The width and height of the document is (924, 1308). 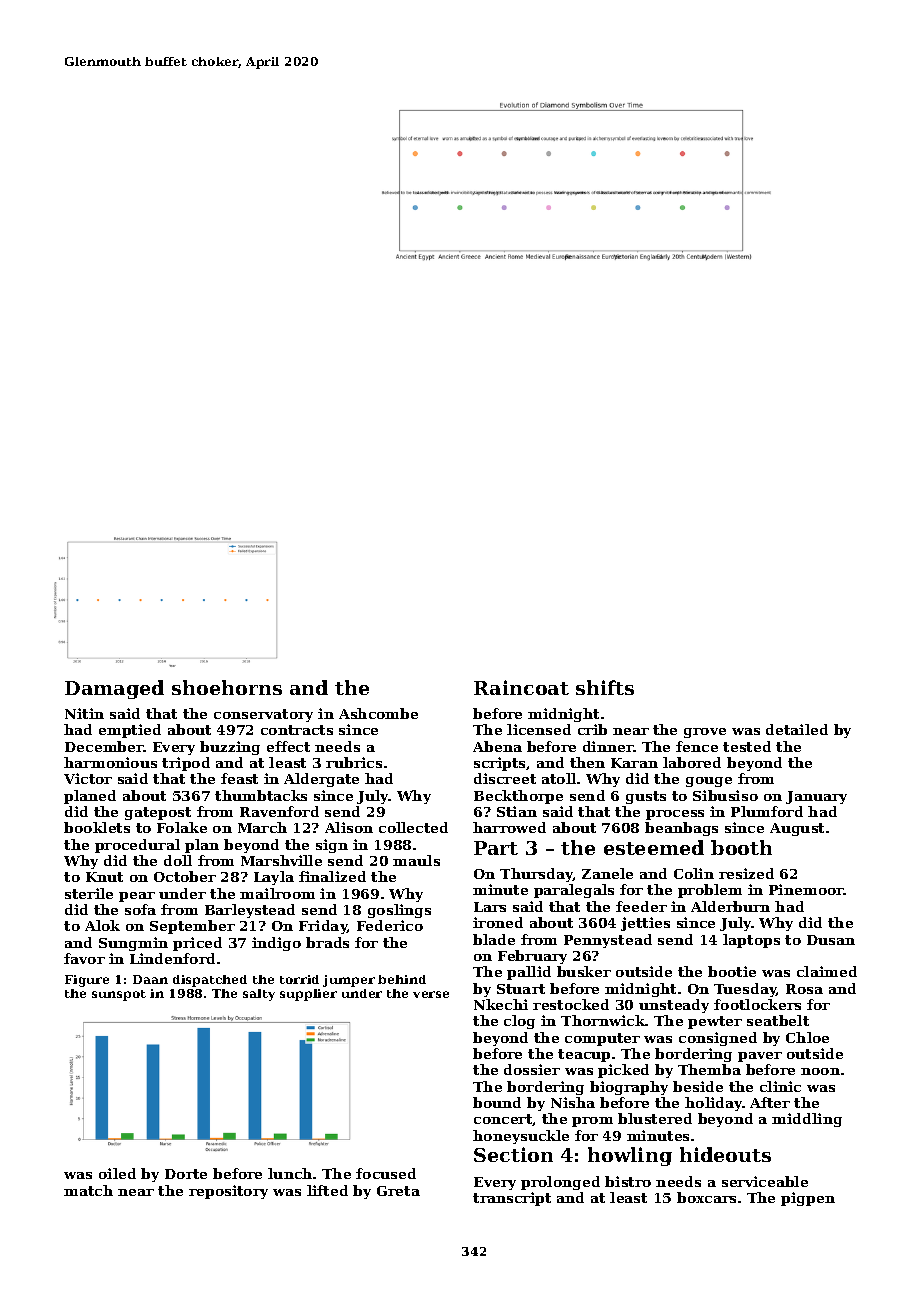 I want to click on finalized, so click(x=332, y=876).
